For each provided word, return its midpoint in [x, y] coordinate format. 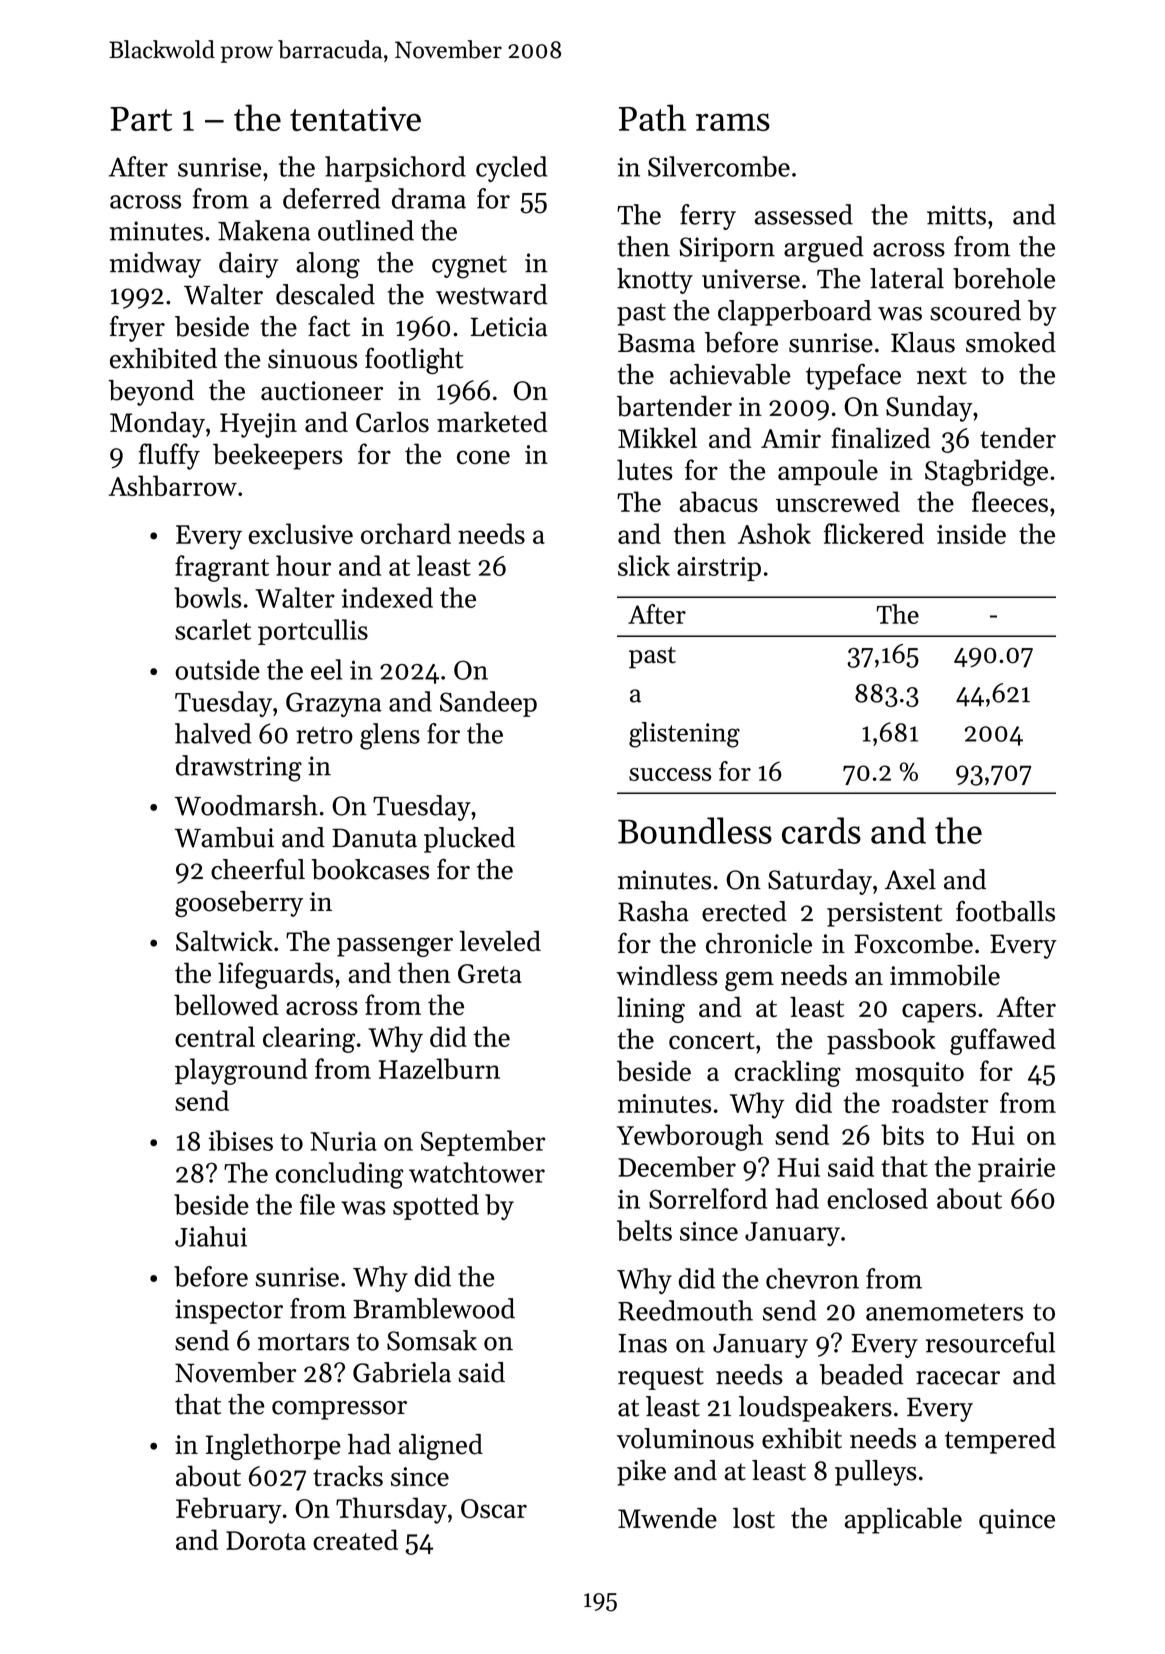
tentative [355, 118]
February [229, 1510]
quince [1017, 1521]
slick [644, 565]
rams [733, 122]
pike [641, 1473]
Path [652, 117]
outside [217, 669]
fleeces [1010, 501]
